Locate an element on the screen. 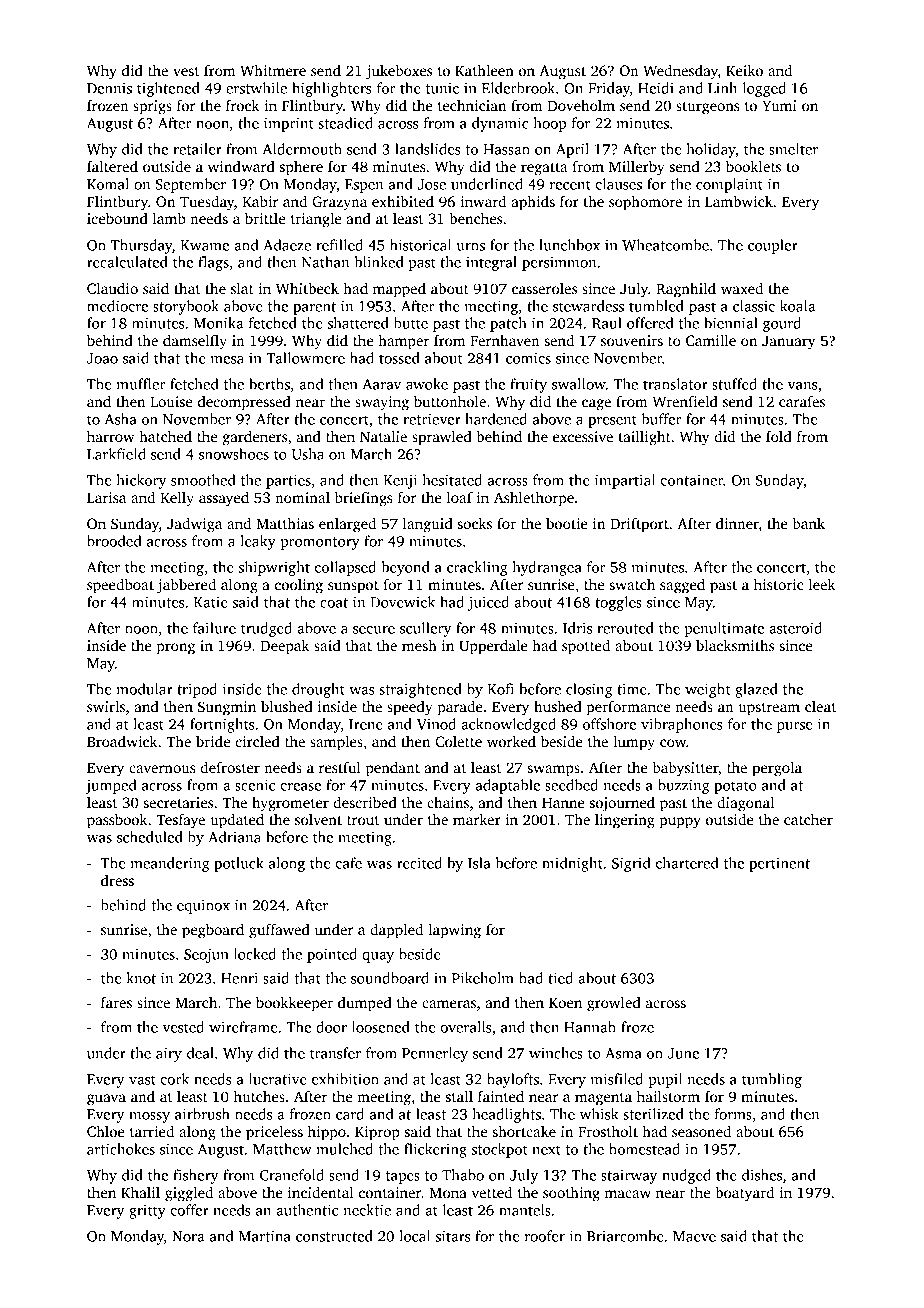 This screenshot has width=924, height=1308. Dennis is located at coordinates (109, 88).
